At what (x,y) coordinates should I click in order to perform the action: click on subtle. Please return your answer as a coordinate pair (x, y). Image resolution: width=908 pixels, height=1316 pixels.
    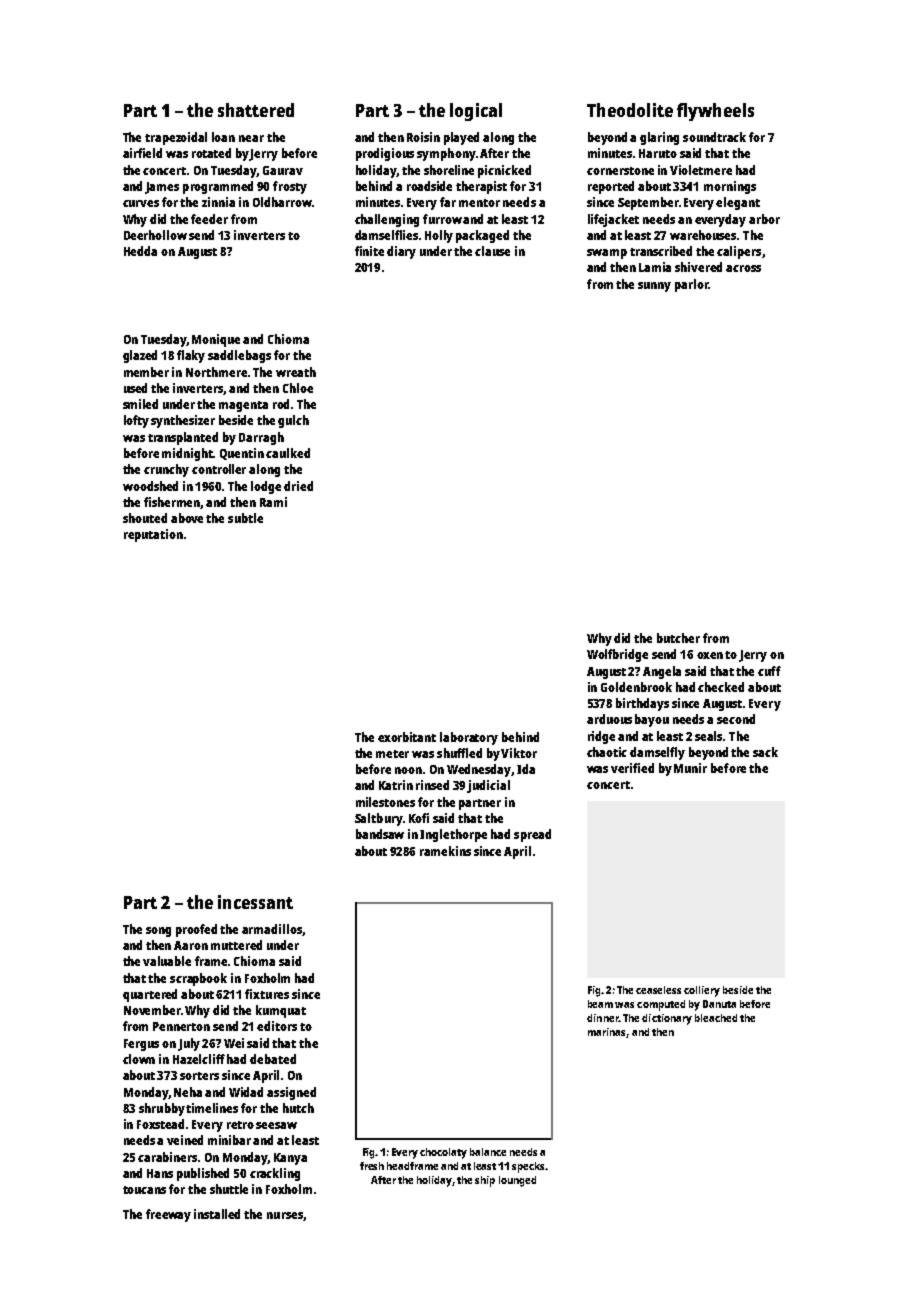
    Looking at the image, I should click on (245, 518).
